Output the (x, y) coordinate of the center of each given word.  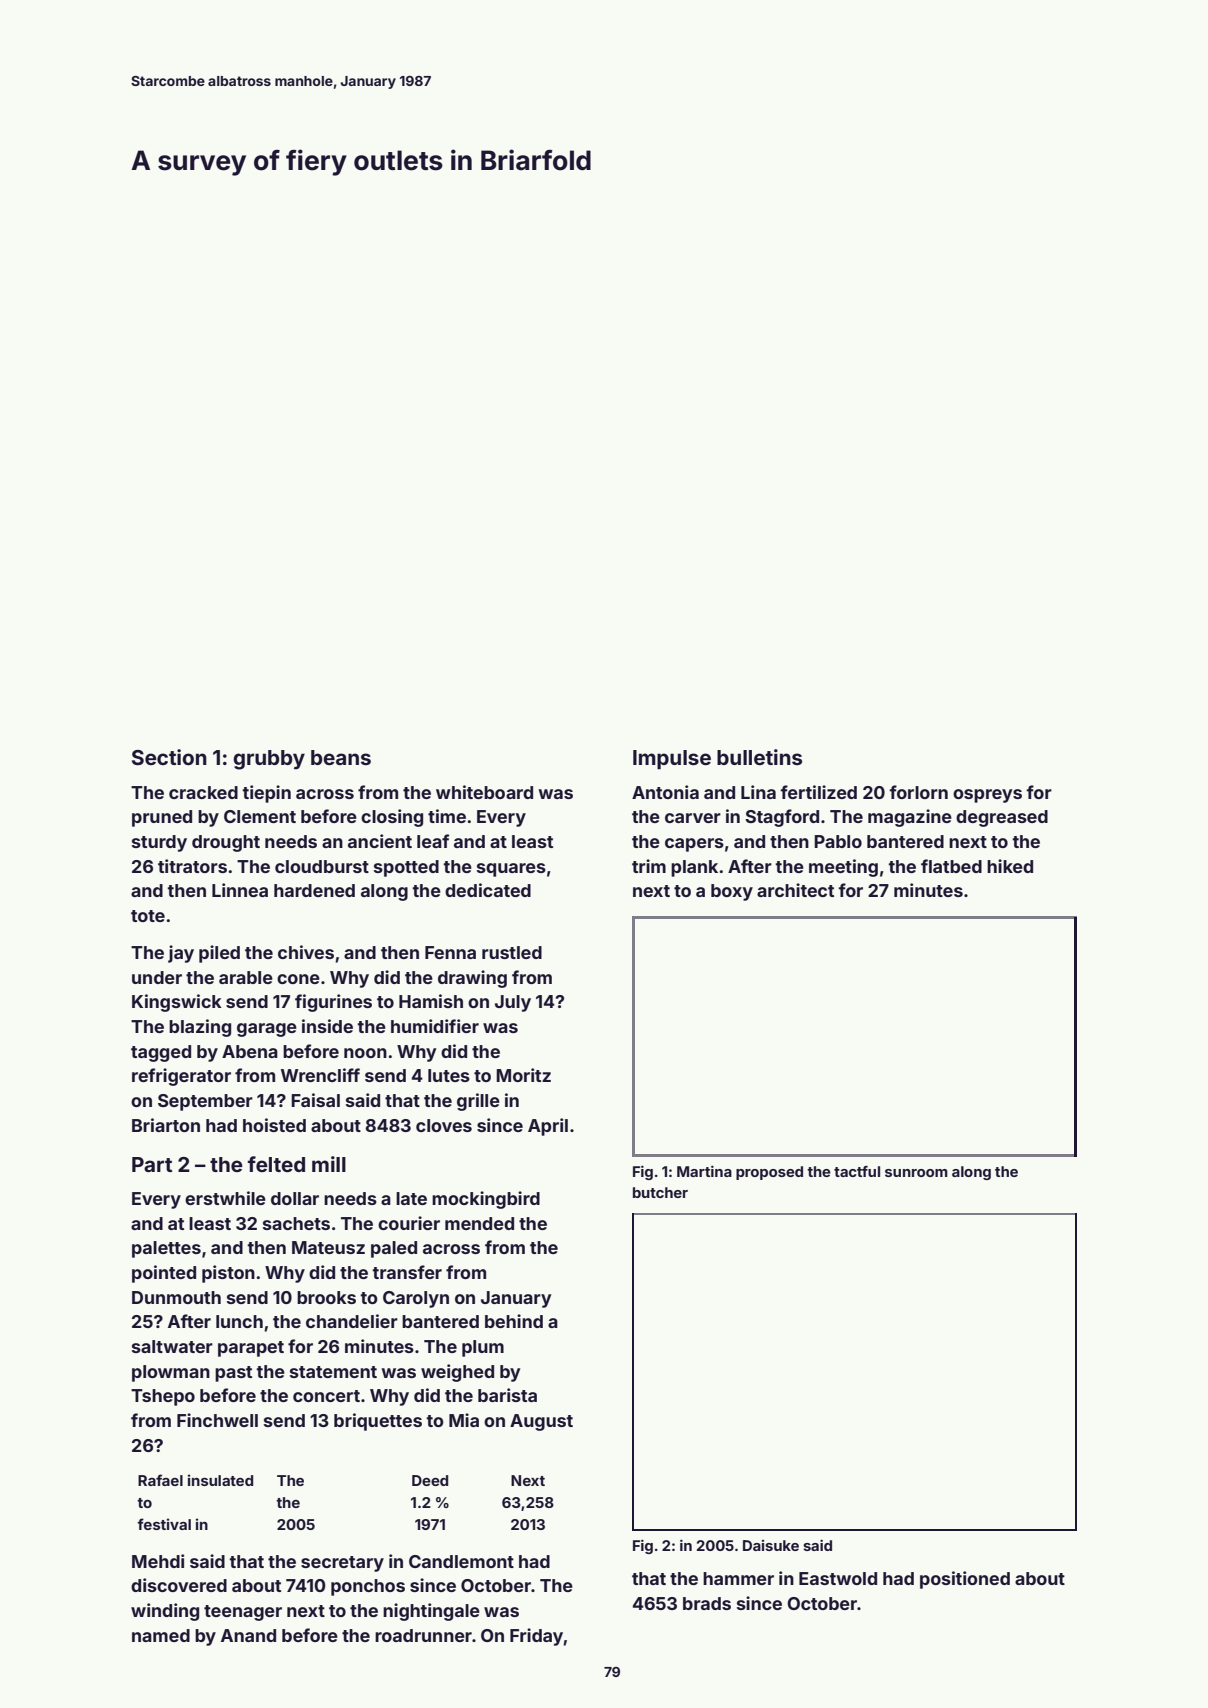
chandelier (352, 1321)
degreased (1002, 818)
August (541, 1422)
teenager (243, 1613)
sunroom (916, 1173)
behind (514, 1321)
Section (169, 757)
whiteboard (484, 792)
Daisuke (771, 1545)
